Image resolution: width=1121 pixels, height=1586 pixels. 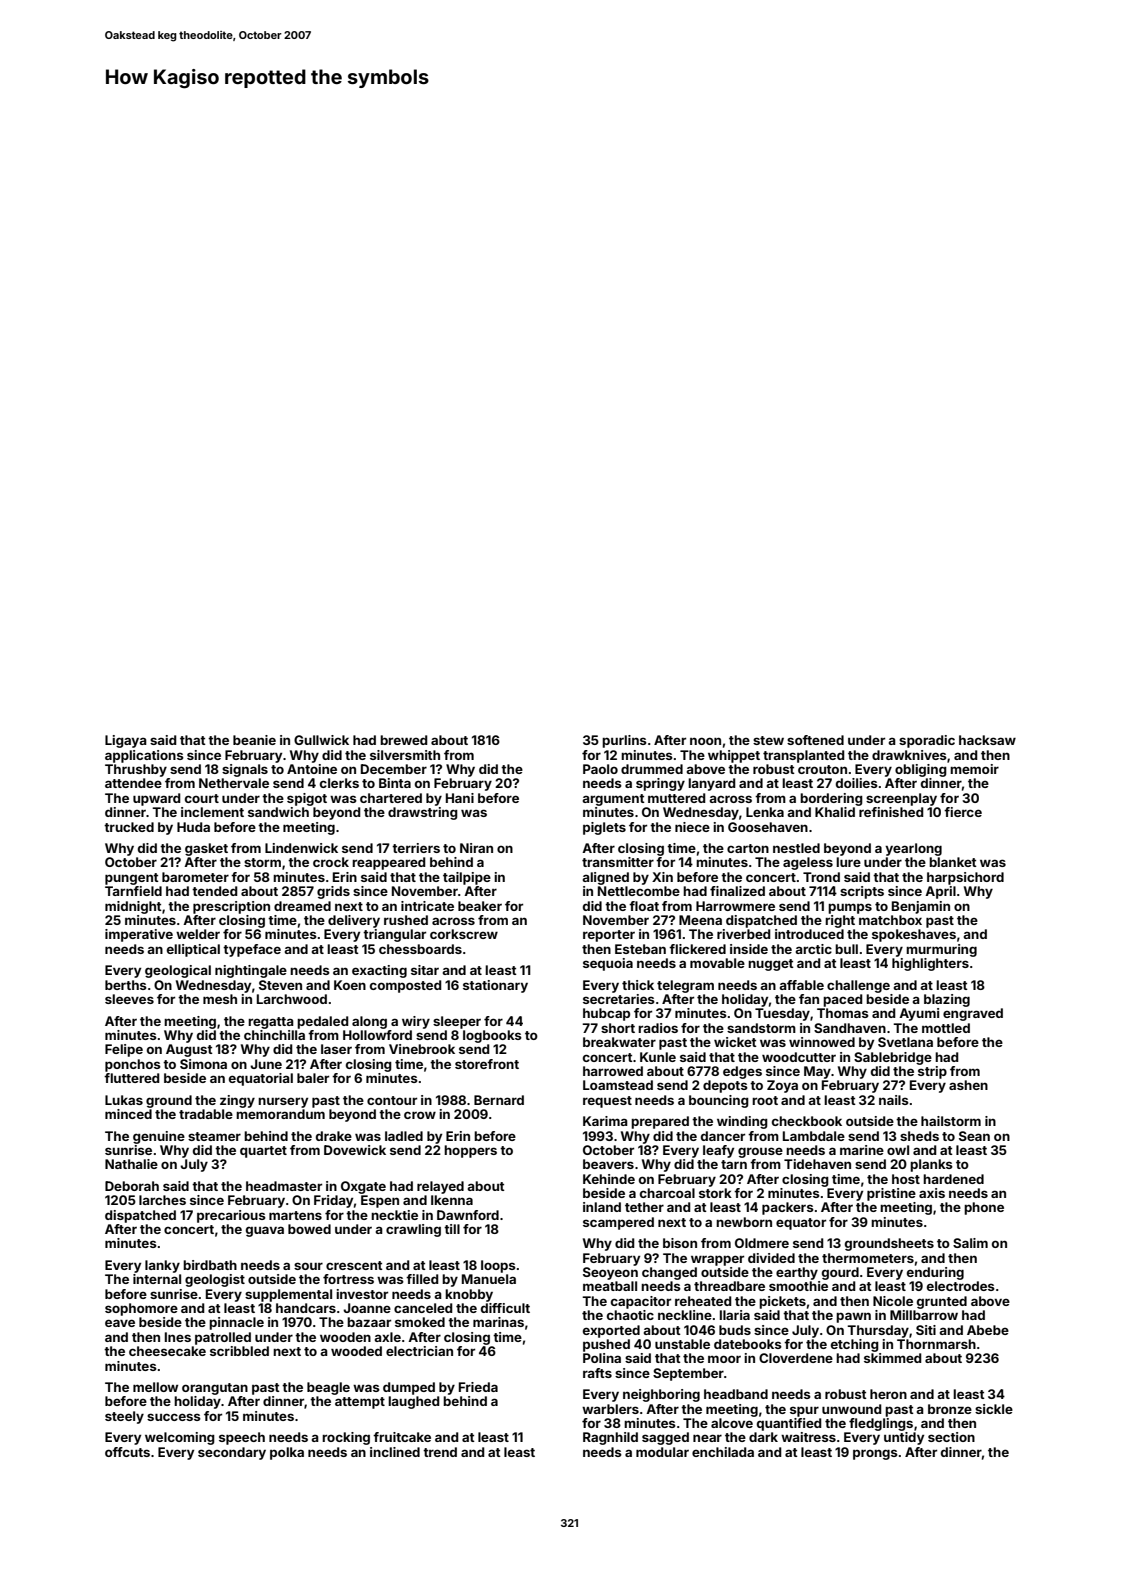 What do you see at coordinates (927, 741) in the page?
I see `sporadic` at bounding box center [927, 741].
